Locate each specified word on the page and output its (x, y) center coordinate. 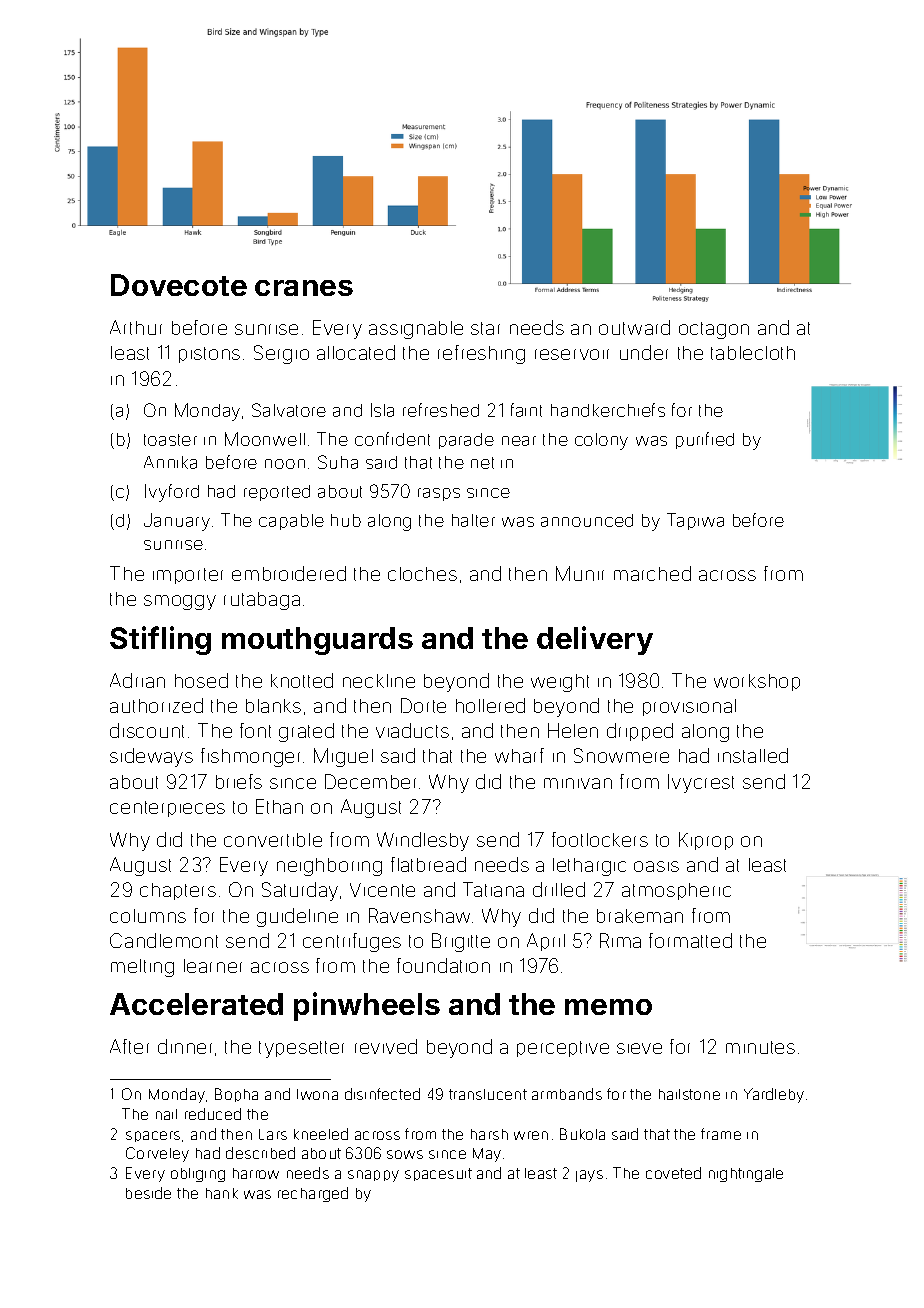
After (129, 1046)
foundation (443, 965)
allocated (356, 352)
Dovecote (179, 285)
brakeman (640, 916)
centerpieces (167, 809)
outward (634, 327)
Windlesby (423, 841)
